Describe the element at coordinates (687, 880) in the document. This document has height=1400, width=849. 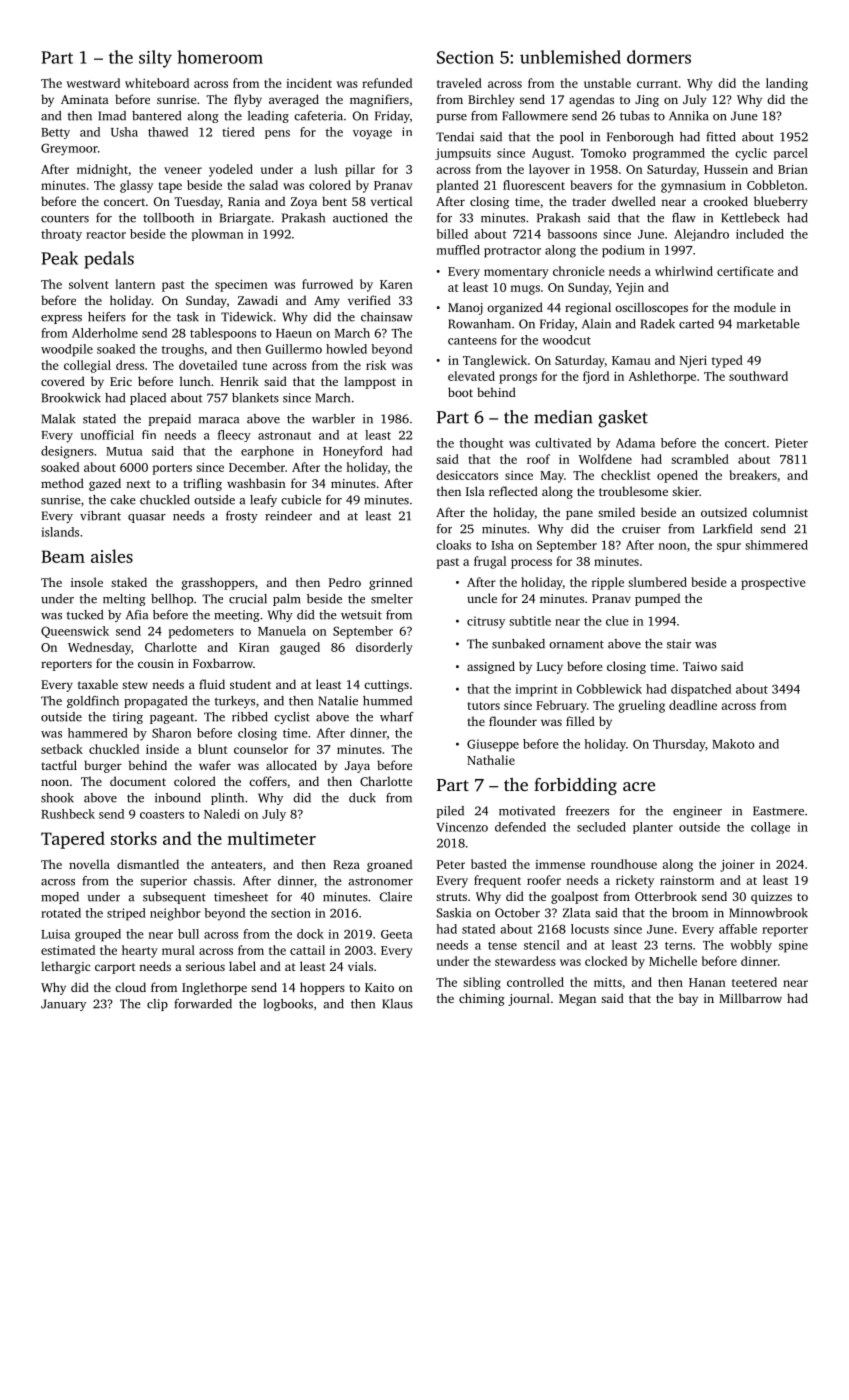
I see `rainstorm` at that location.
